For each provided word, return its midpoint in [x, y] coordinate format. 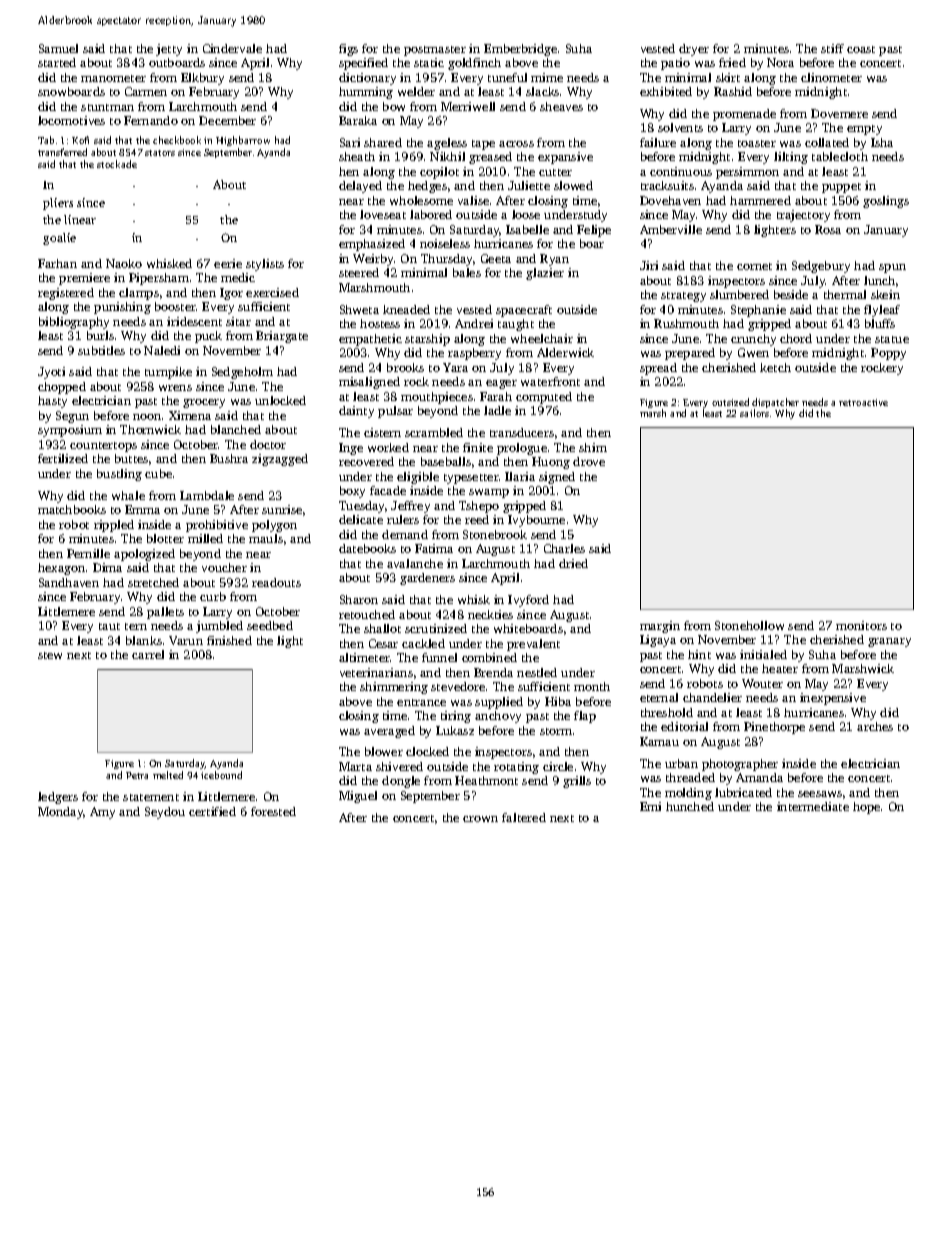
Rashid [733, 91]
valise [473, 200]
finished [229, 640]
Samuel [58, 48]
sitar [238, 321]
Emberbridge [520, 50]
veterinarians [376, 672]
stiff [832, 48]
